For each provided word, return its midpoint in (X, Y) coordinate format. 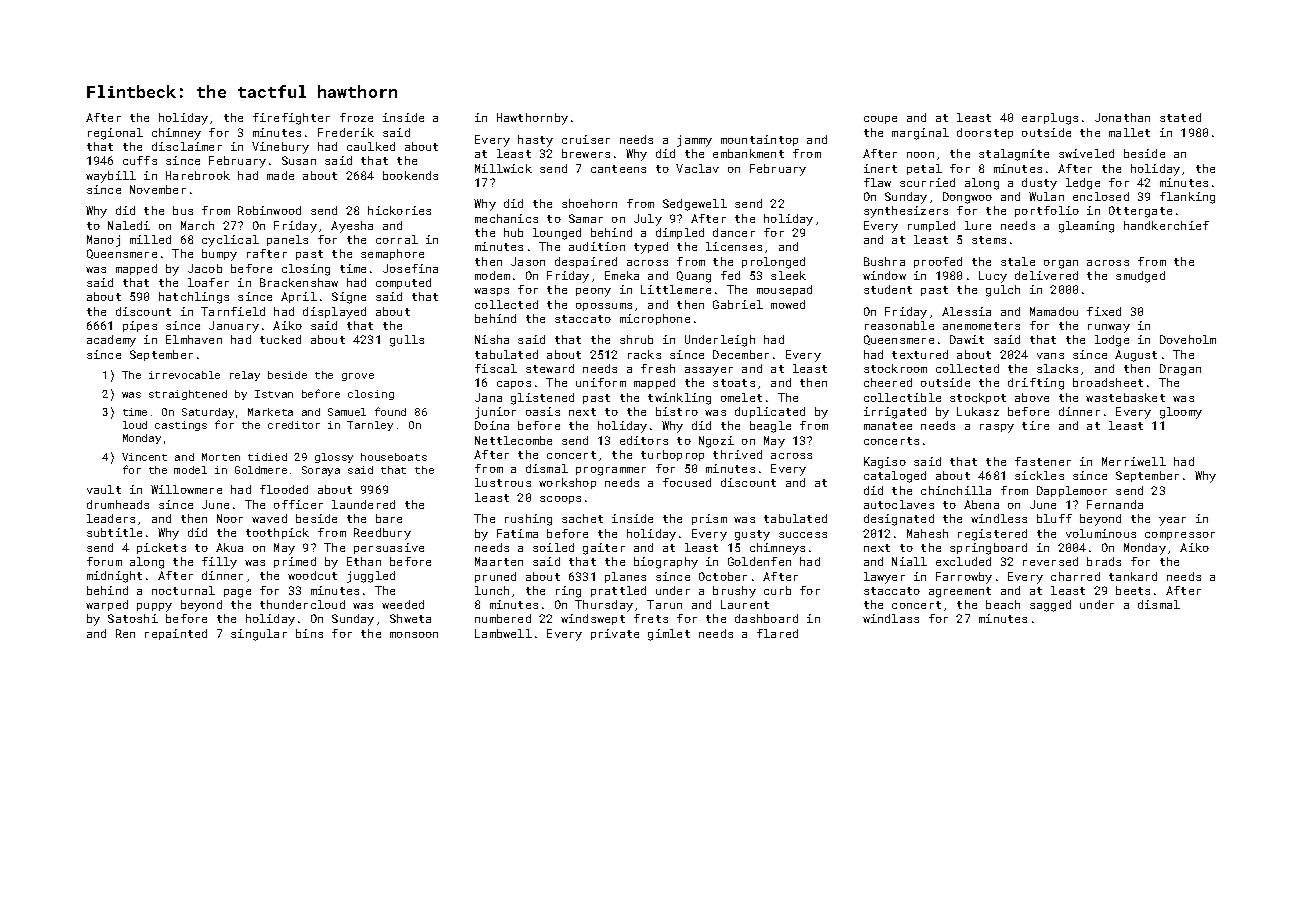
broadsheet (1108, 382)
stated (1180, 117)
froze (356, 117)
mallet (1129, 132)
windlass (891, 618)
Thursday (604, 606)
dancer (734, 232)
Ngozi (716, 442)
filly (219, 563)
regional (115, 134)
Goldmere (261, 470)
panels (287, 240)
